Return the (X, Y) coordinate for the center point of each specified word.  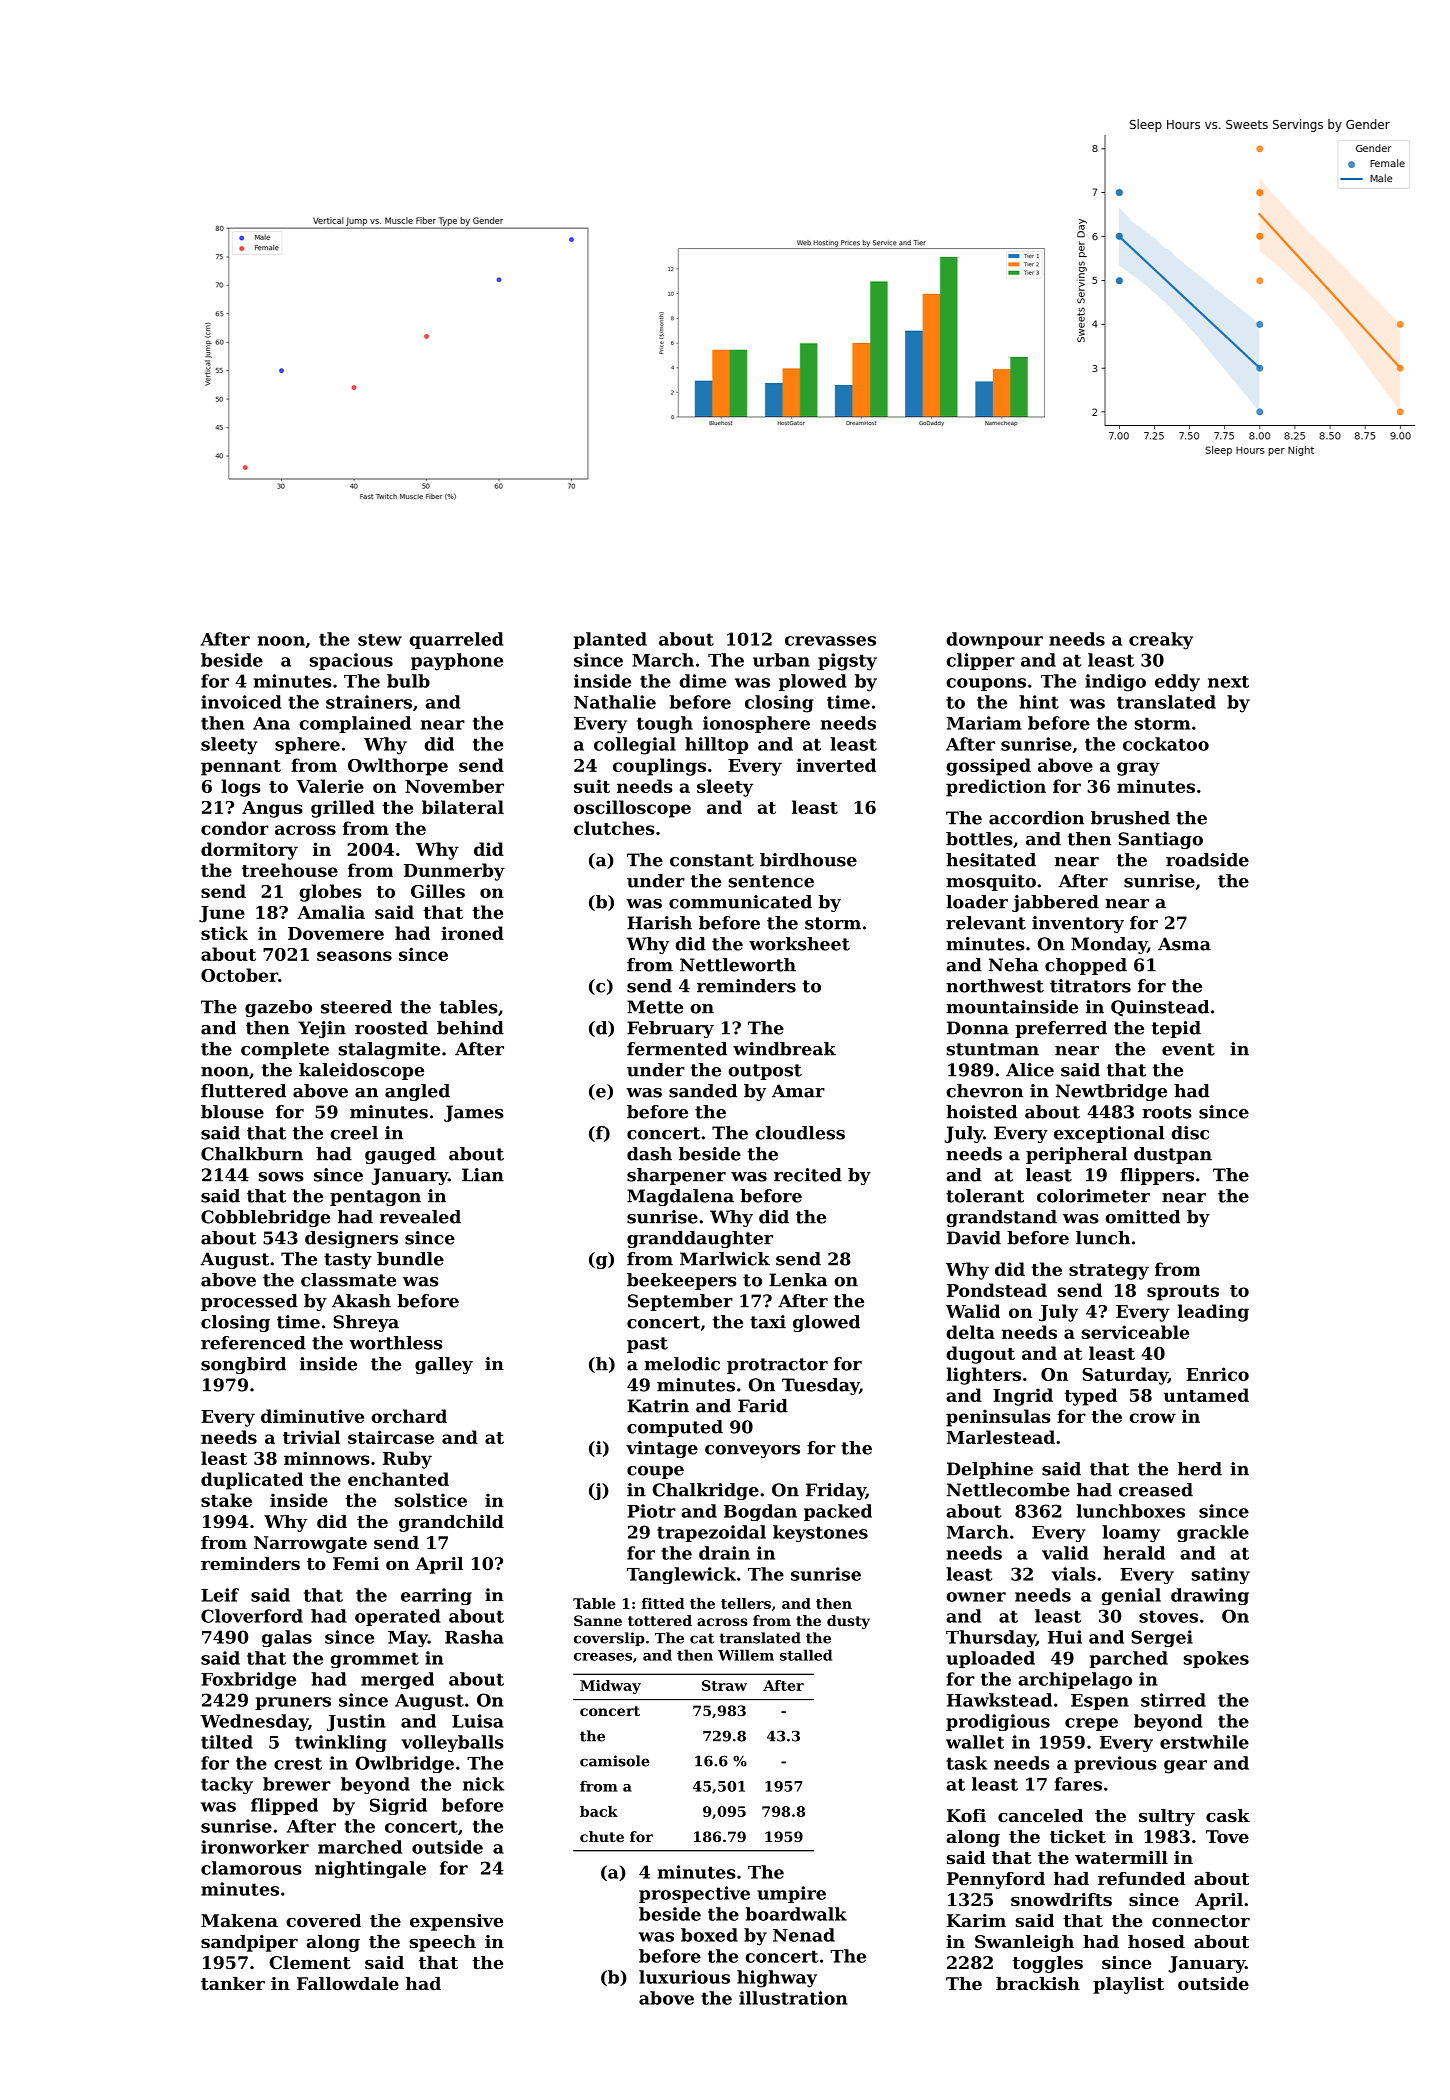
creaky (1161, 641)
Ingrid (1023, 1397)
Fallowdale (348, 1983)
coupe (655, 1472)
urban (781, 660)
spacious (351, 661)
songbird (243, 1365)
